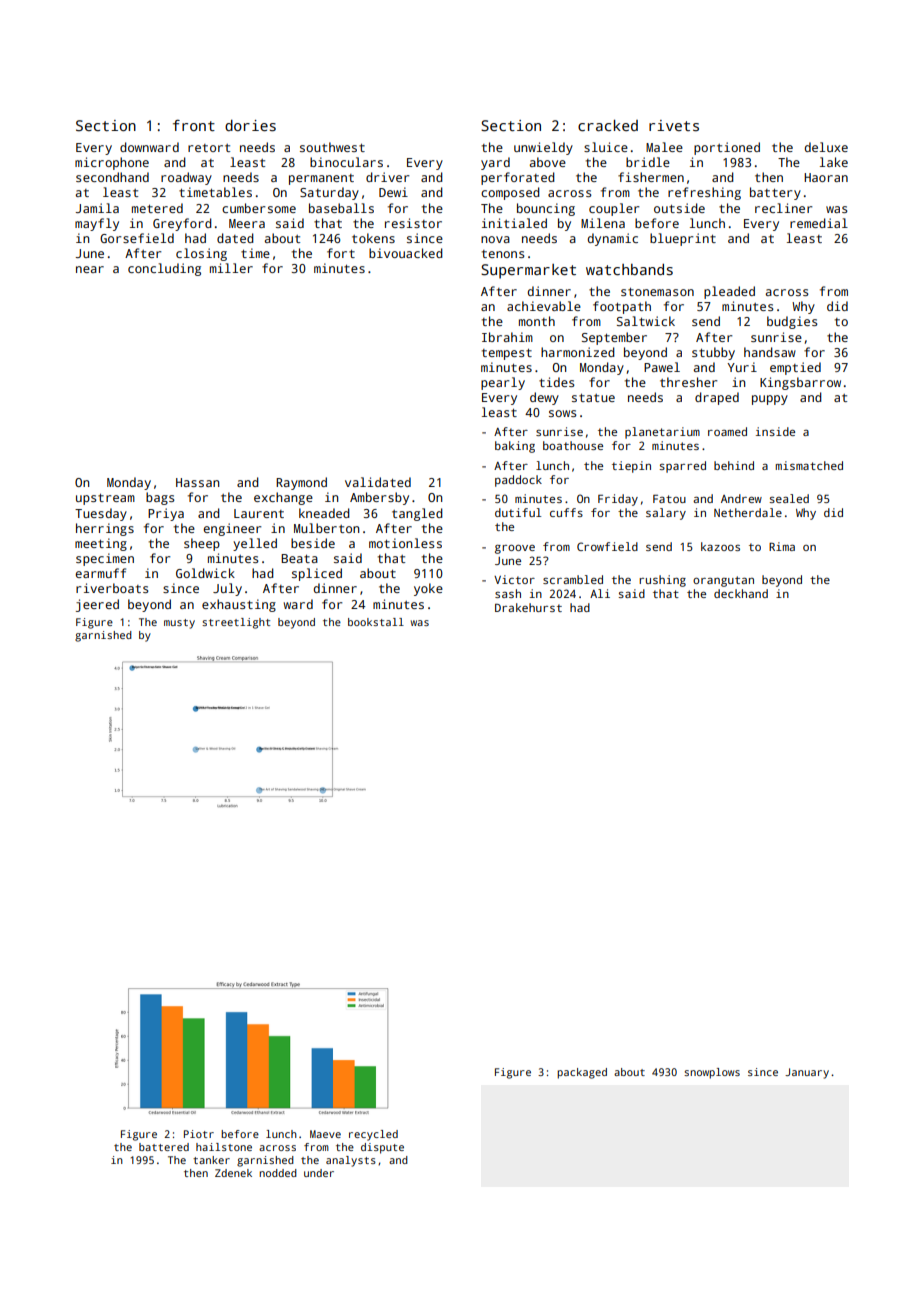 The width and height of the screenshot is (924, 1308). I want to click on sparred, so click(682, 467).
